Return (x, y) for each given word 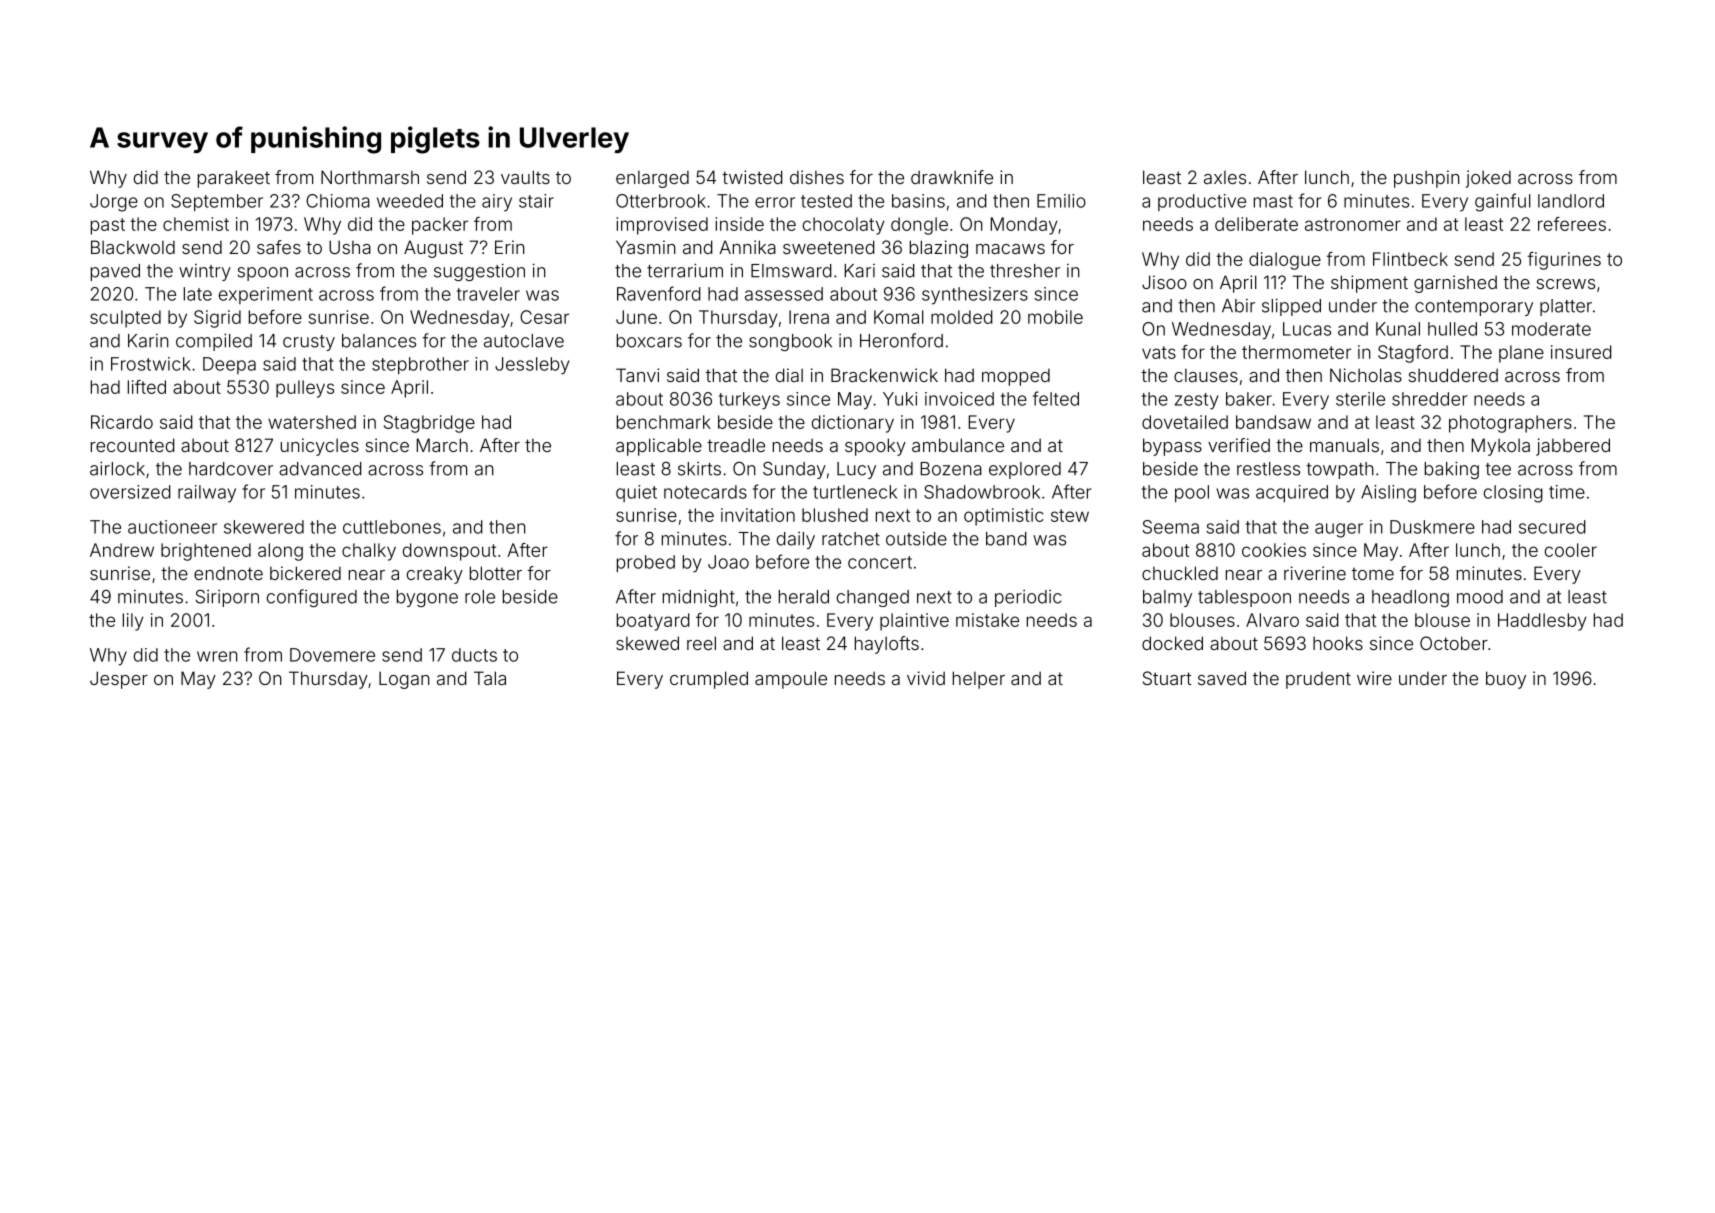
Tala (490, 678)
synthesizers (975, 296)
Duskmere (1432, 527)
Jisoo (1164, 282)
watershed (312, 422)
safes (279, 247)
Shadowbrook (982, 492)
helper (979, 680)
